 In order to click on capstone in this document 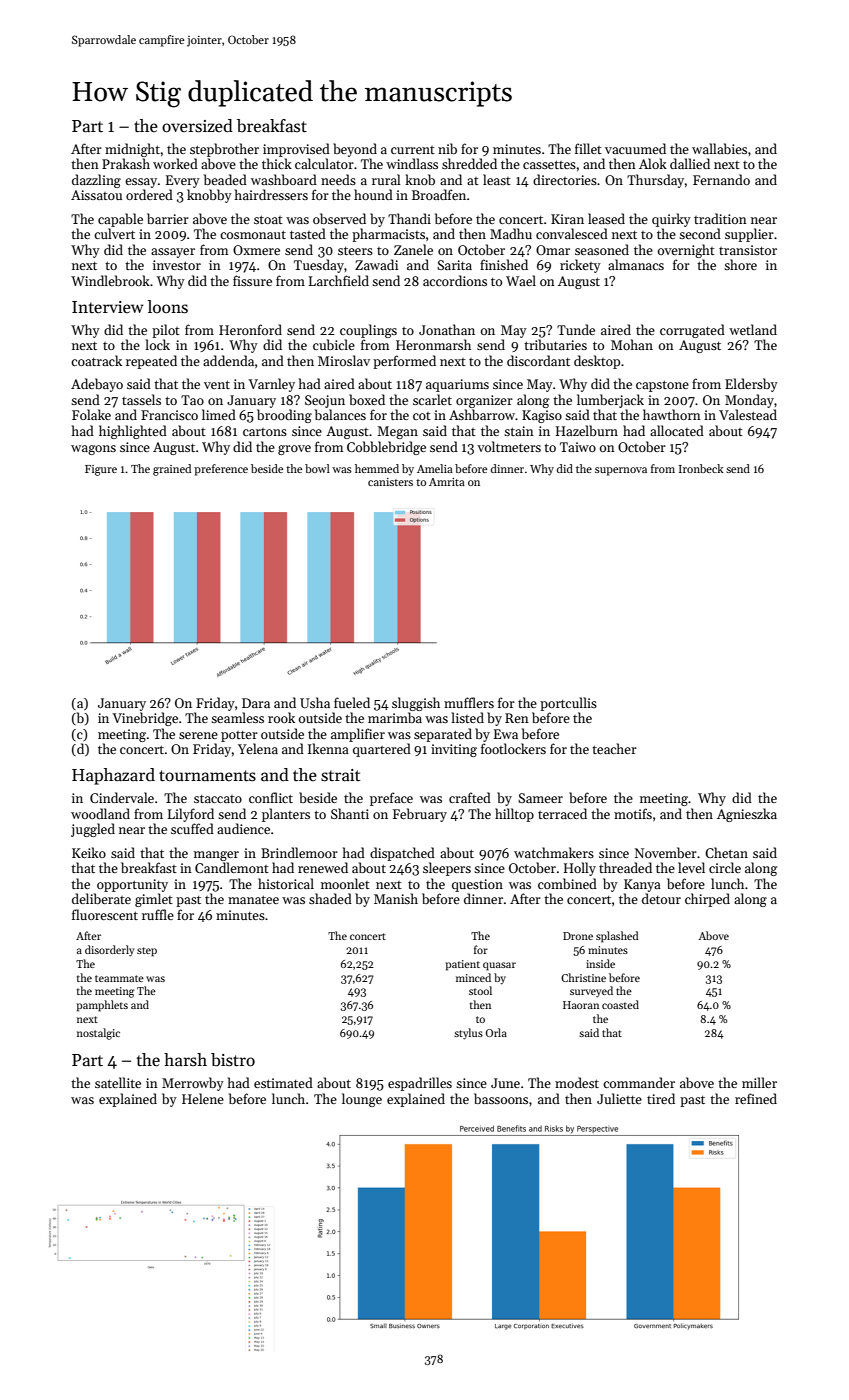, I will do `click(662, 386)`.
